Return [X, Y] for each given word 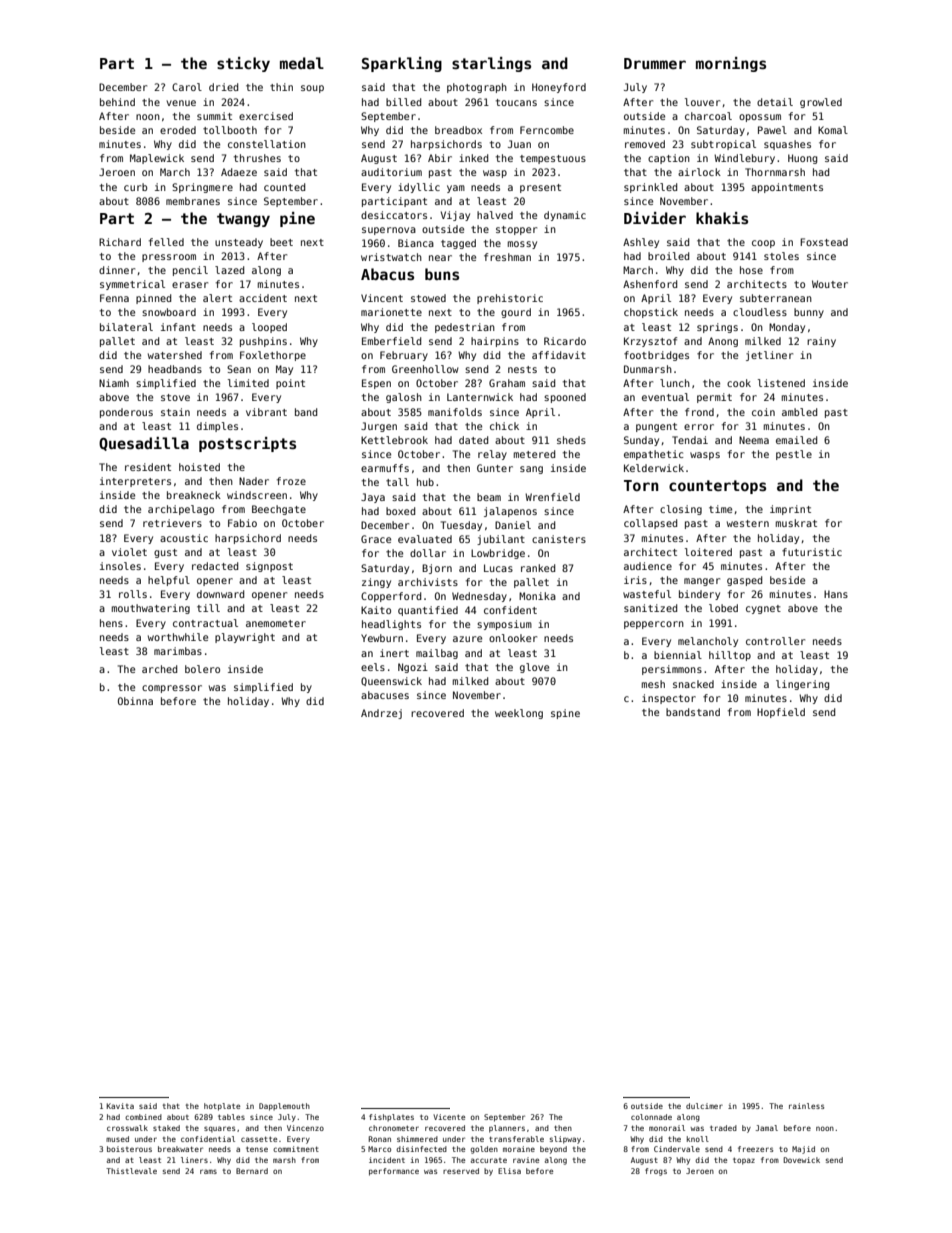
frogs [656, 1172]
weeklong [519, 714]
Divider [655, 218]
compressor [172, 689]
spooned [565, 398]
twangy [243, 220]
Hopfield [781, 713]
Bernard [252, 1171]
